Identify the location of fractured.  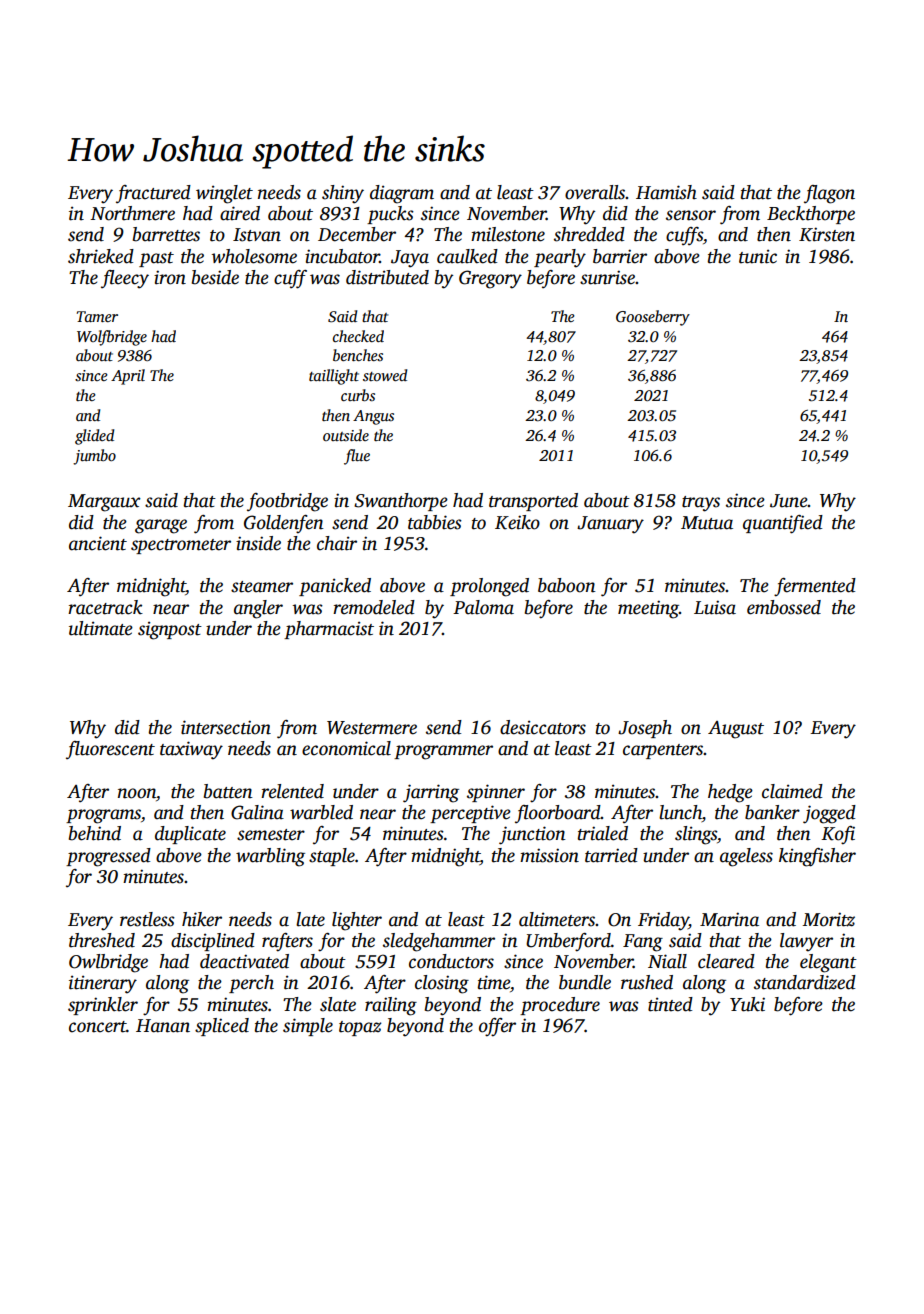
(153, 194).
